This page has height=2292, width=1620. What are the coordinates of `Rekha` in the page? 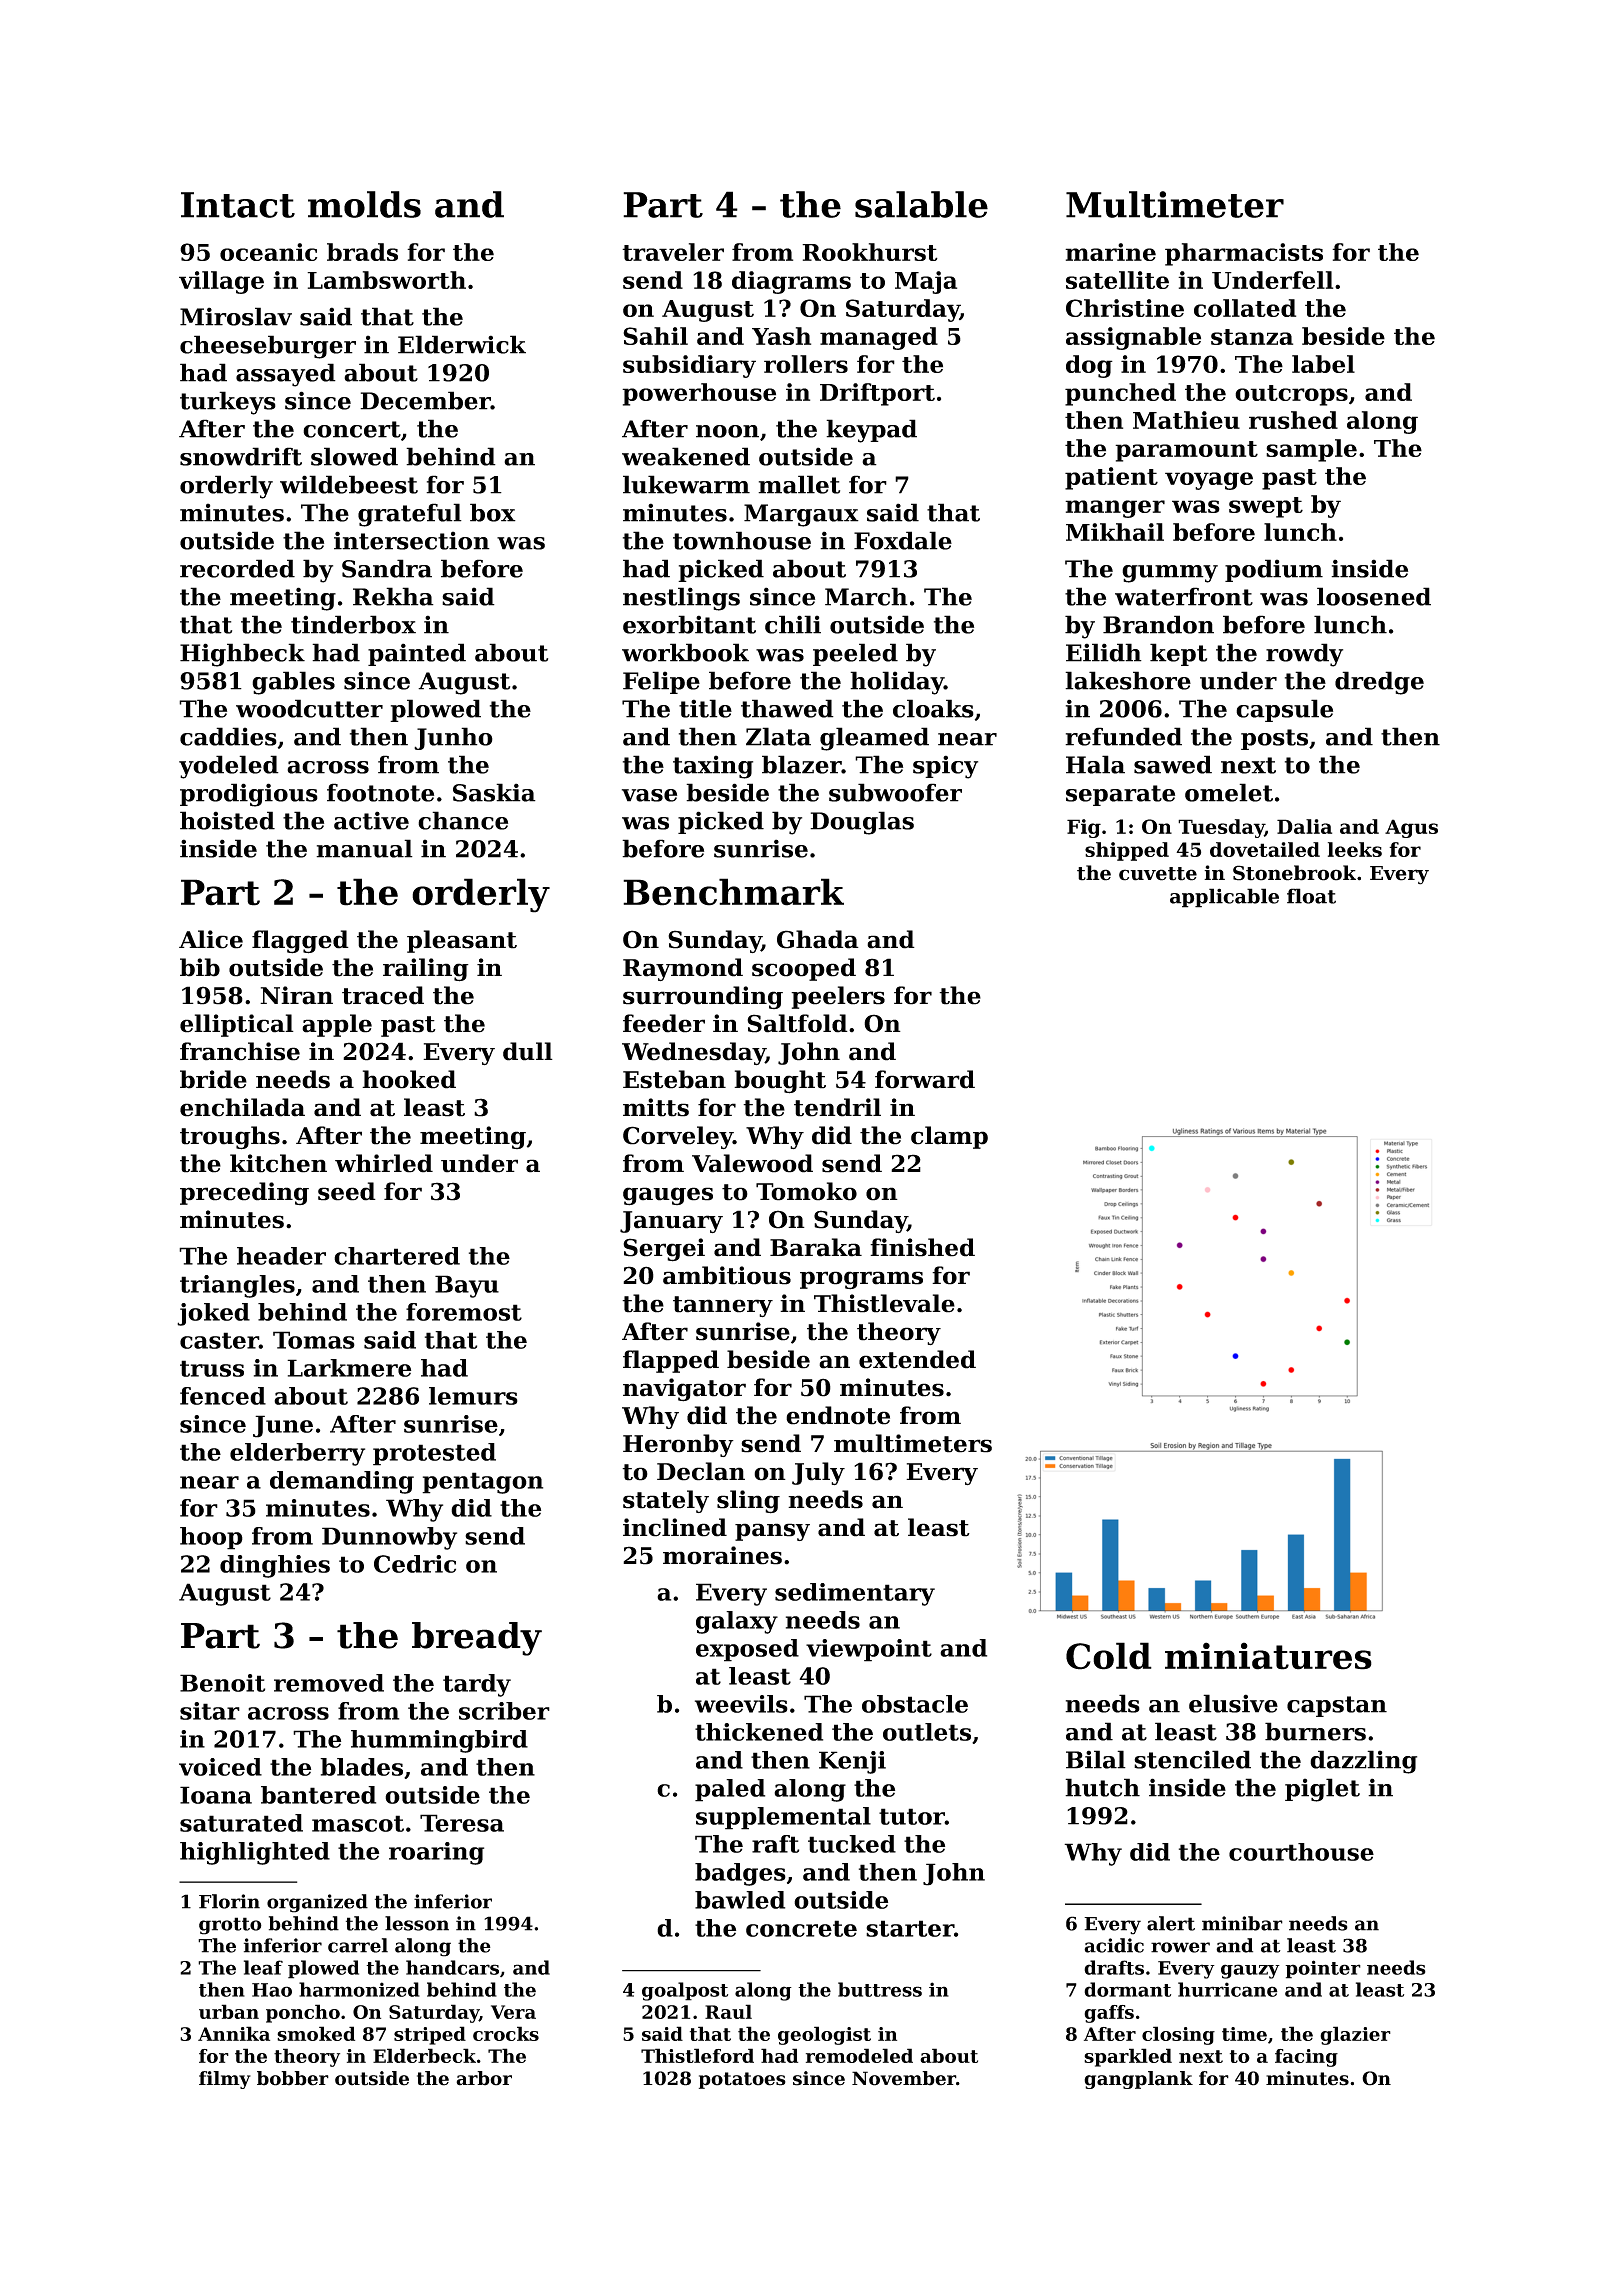 It's located at (393, 596).
